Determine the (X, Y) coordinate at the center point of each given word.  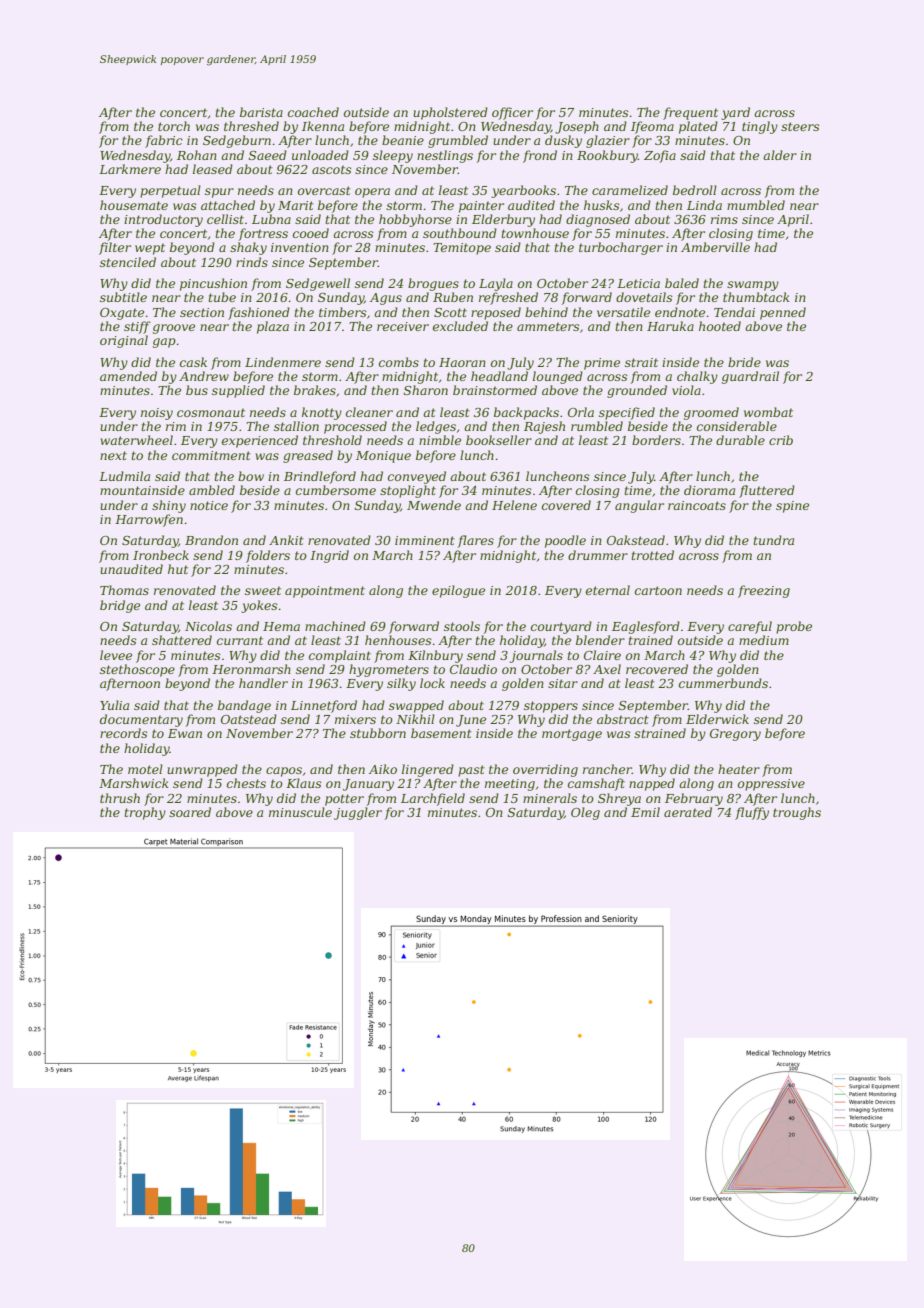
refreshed (508, 298)
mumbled (756, 205)
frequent (690, 113)
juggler (358, 813)
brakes (315, 390)
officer (512, 113)
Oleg (585, 813)
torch (174, 126)
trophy (145, 813)
